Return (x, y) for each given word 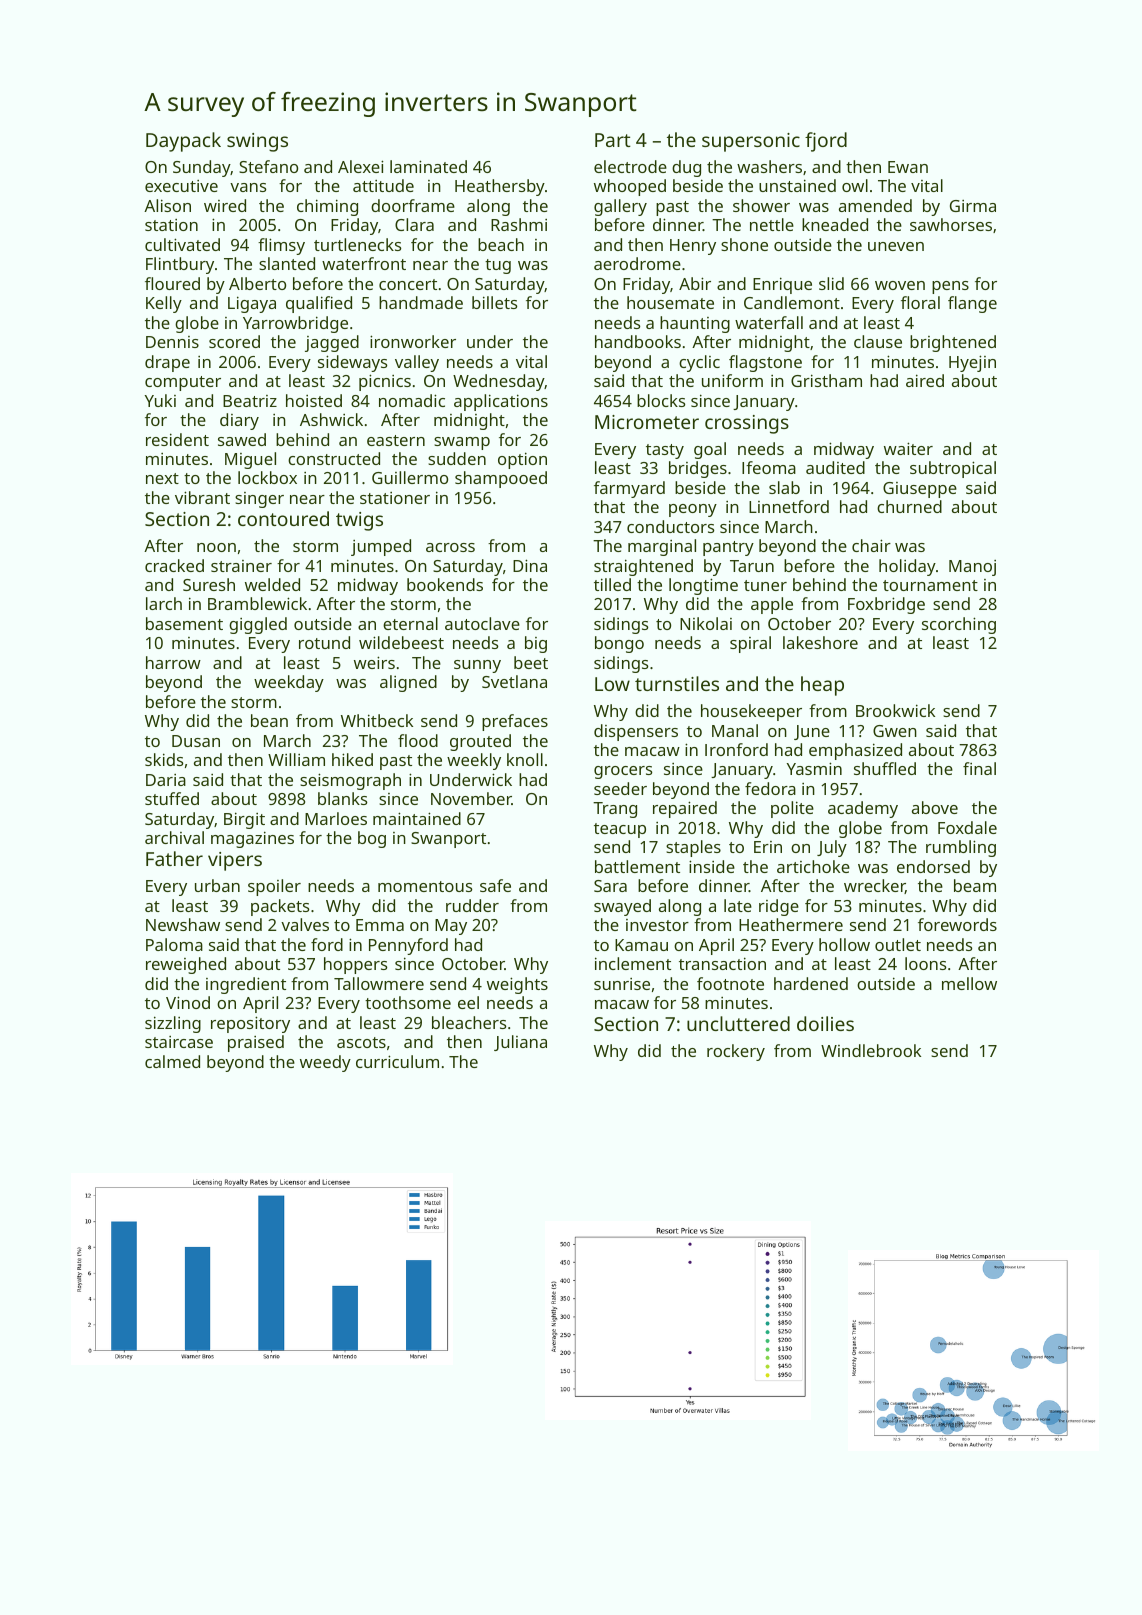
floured (172, 283)
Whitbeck (377, 720)
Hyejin (972, 363)
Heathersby (500, 187)
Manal (735, 730)
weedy (325, 1063)
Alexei (361, 166)
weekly (474, 761)
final (979, 768)
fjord (826, 142)
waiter (908, 448)
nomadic (412, 400)
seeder (620, 788)
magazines (252, 839)
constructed (334, 458)
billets (494, 302)
